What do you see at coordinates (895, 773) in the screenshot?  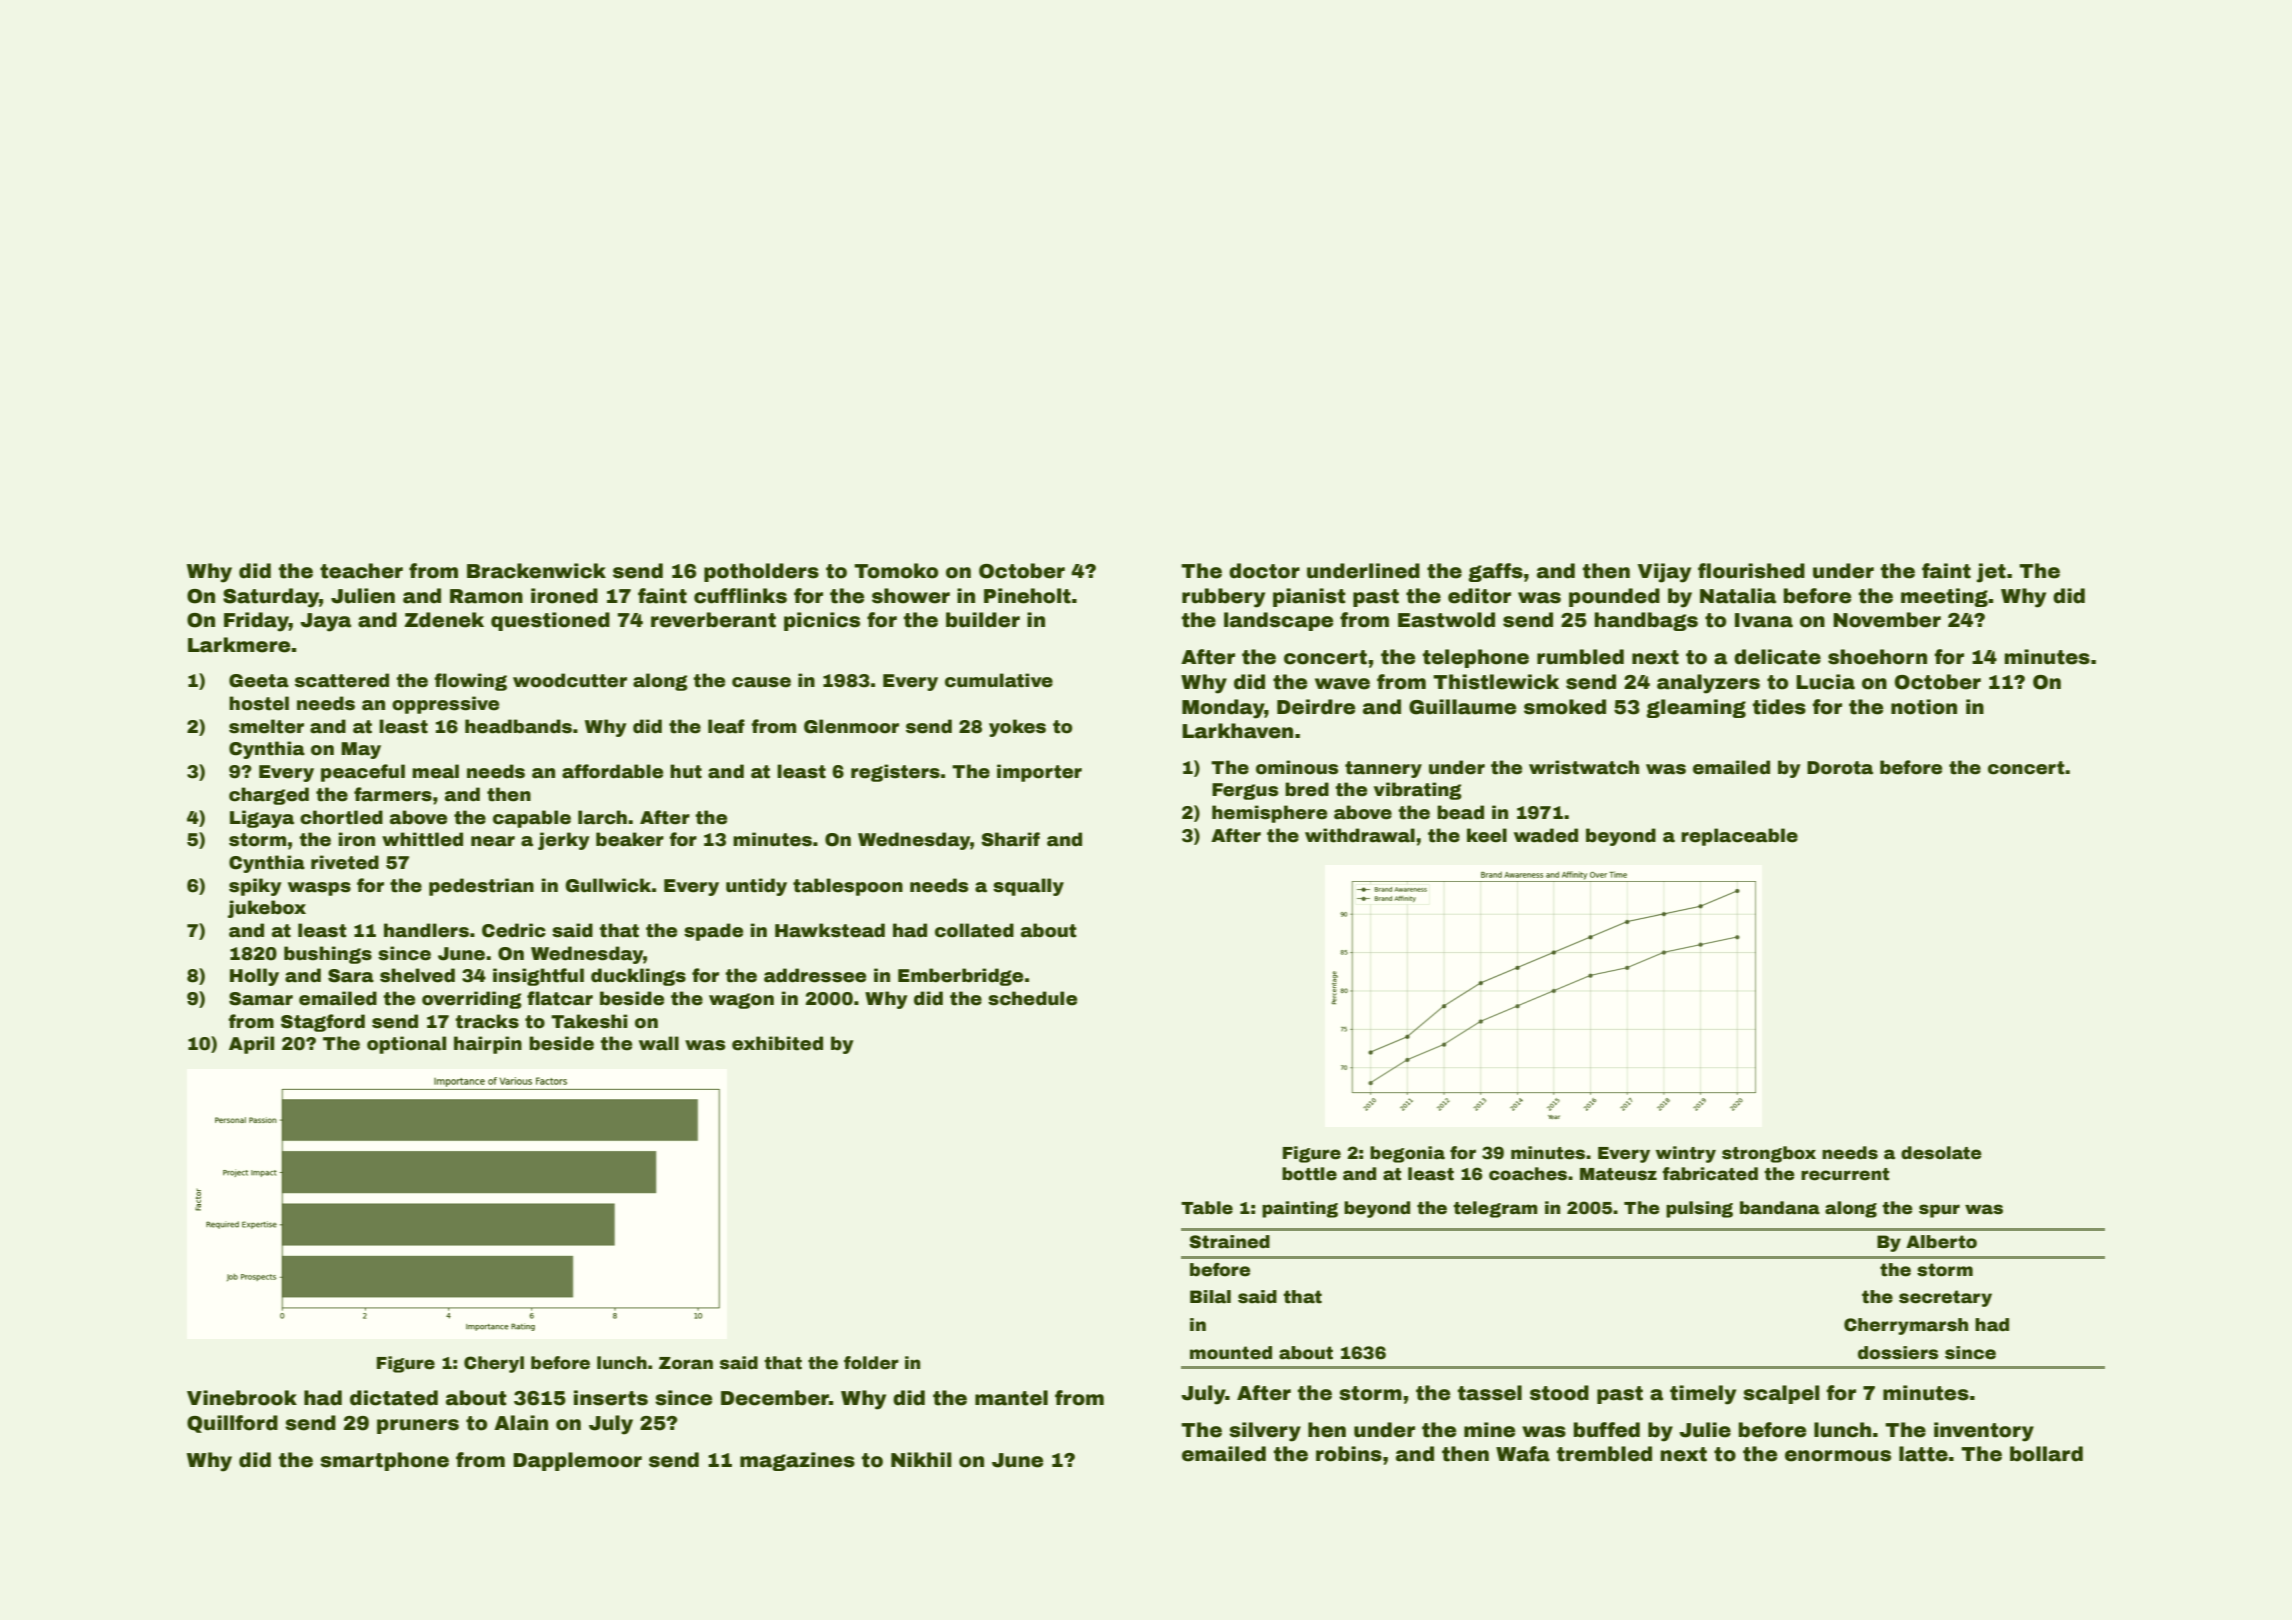 I see `registers` at bounding box center [895, 773].
